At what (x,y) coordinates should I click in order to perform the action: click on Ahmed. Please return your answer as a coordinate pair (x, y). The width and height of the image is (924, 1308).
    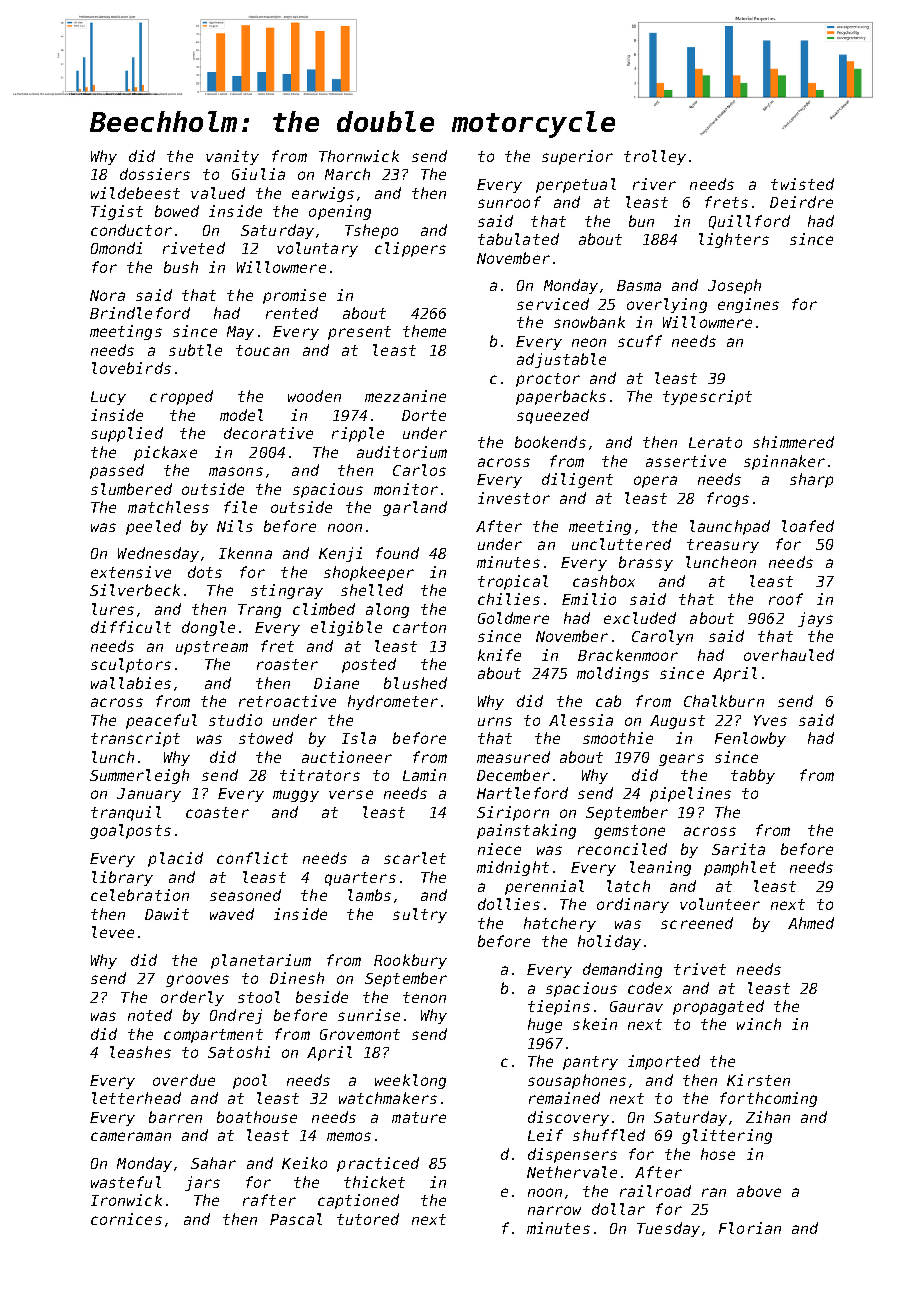
    Looking at the image, I should click on (811, 923).
